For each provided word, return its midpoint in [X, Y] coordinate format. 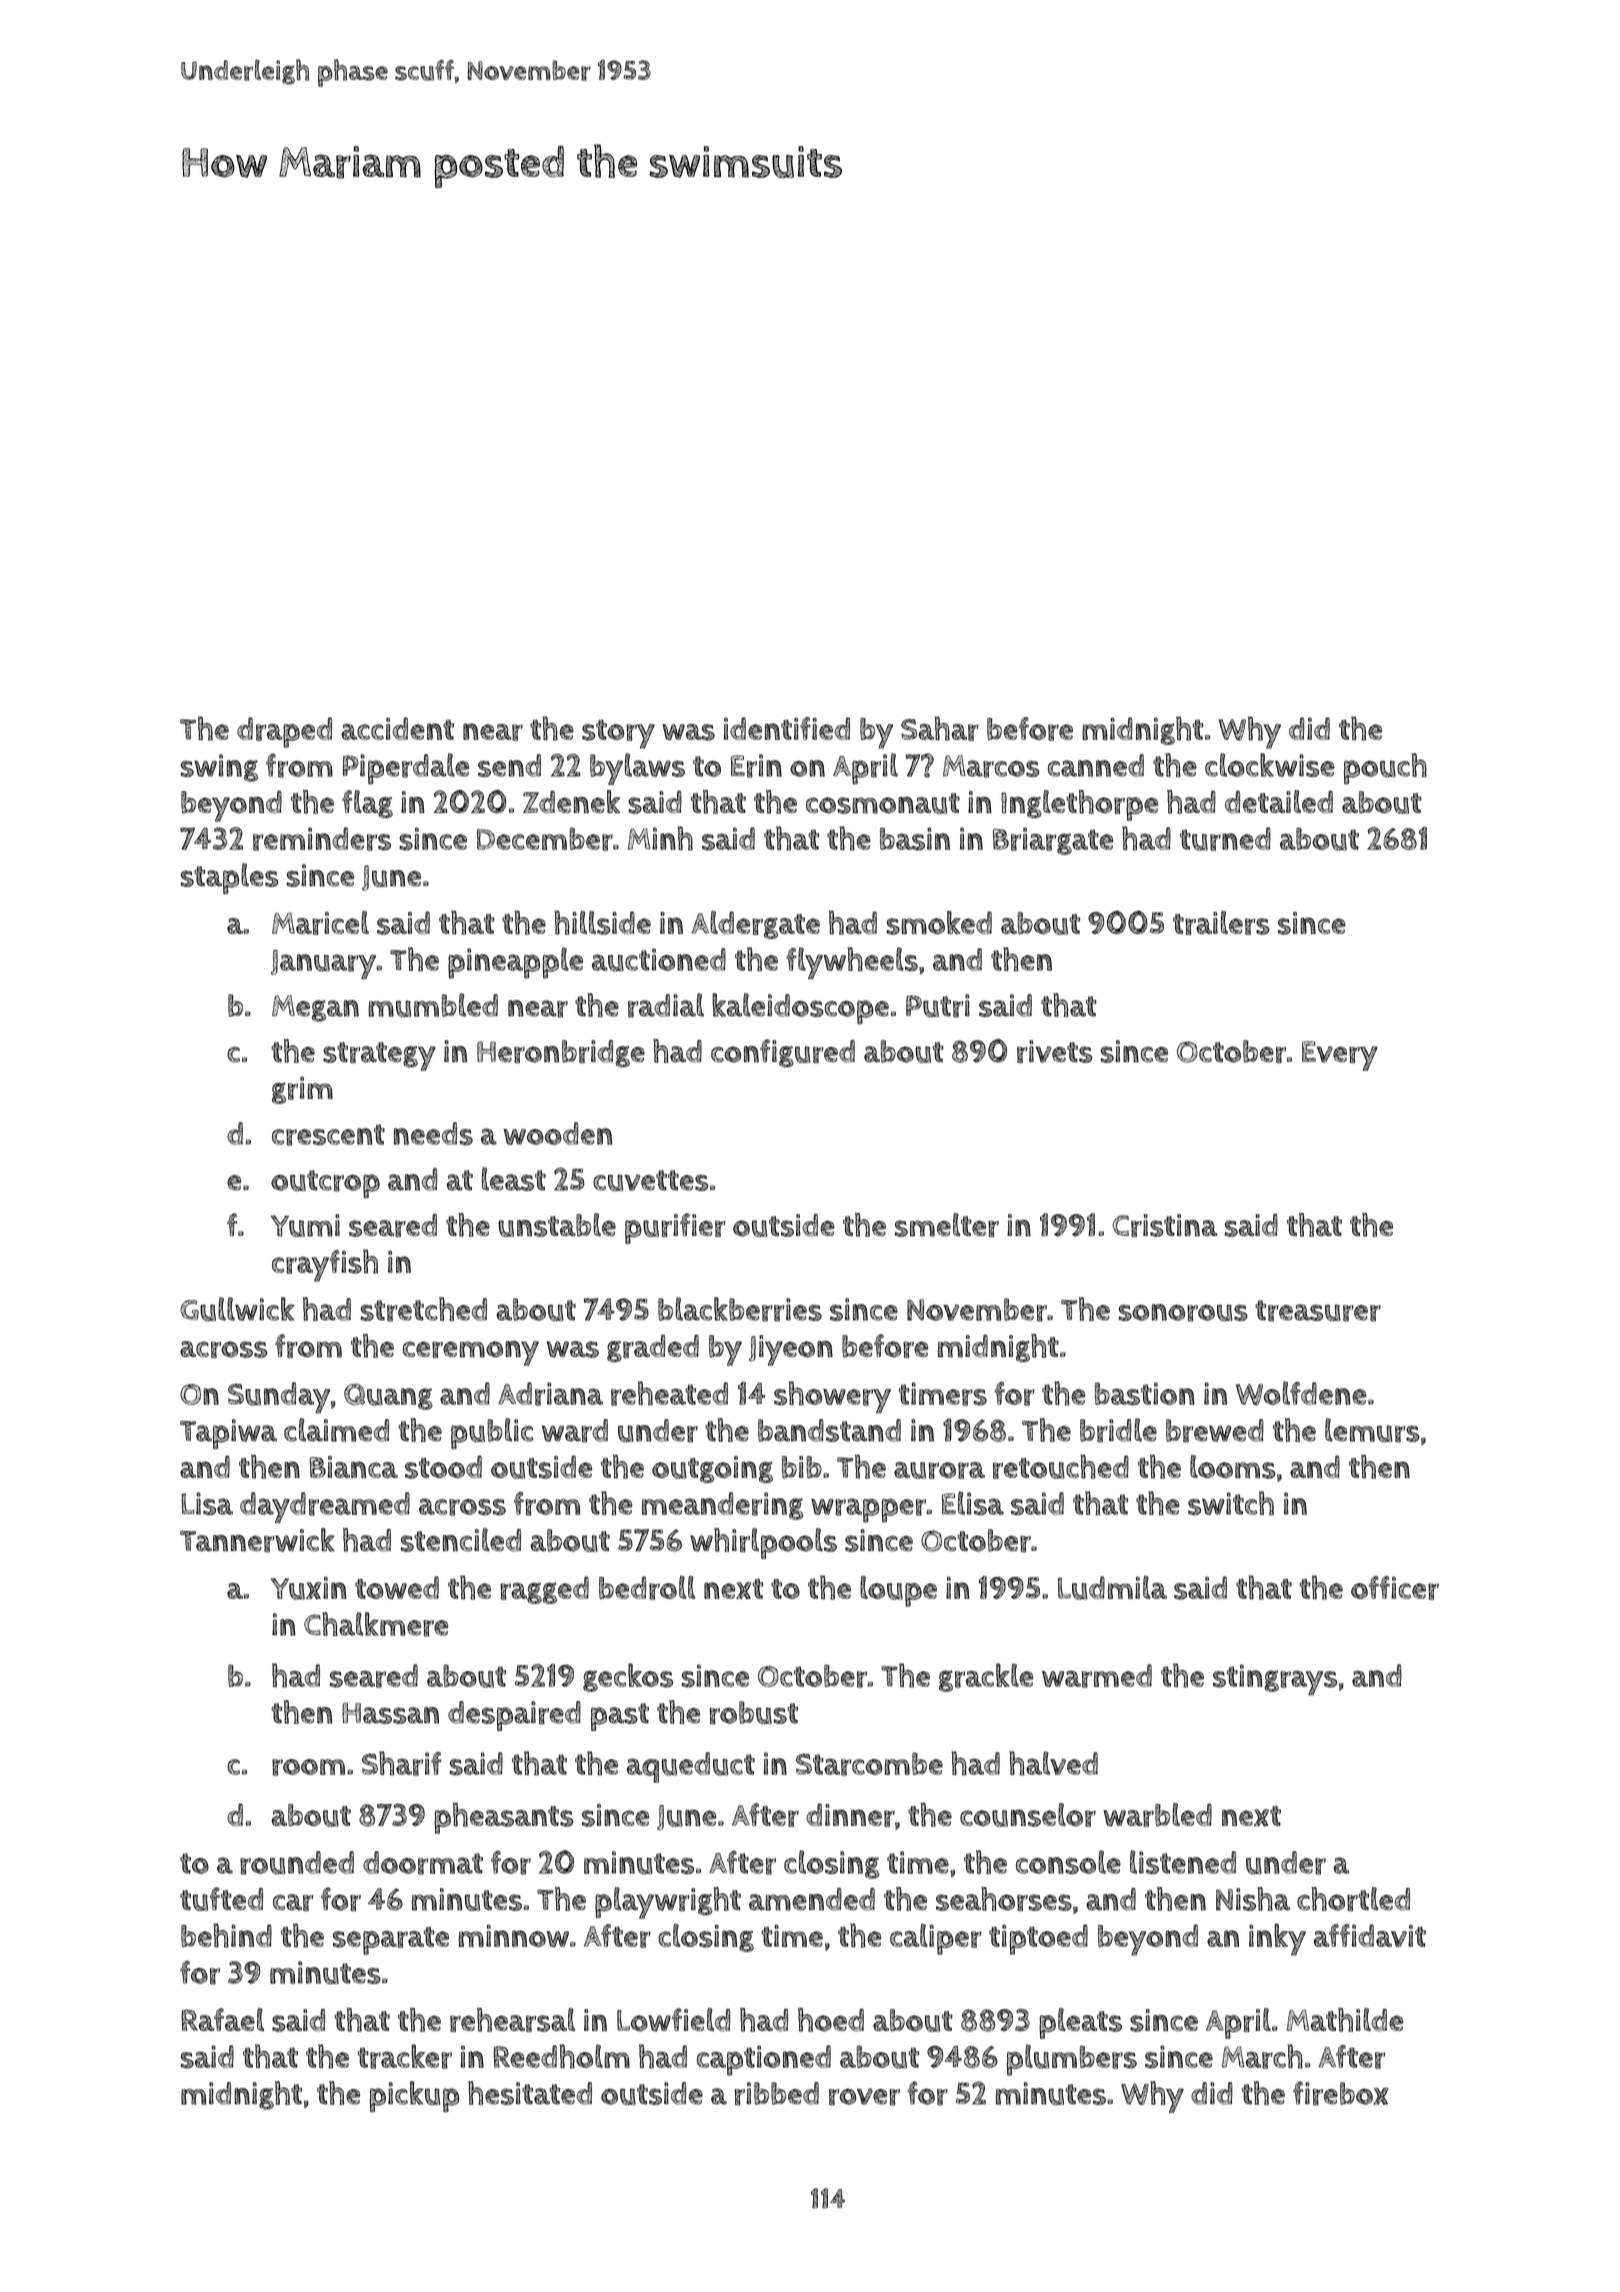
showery [832, 1397]
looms [1233, 1467]
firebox [1341, 2093]
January [323, 964]
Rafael [222, 2019]
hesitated [530, 2093]
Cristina [1165, 1225]
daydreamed [325, 1507]
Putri [938, 1006]
